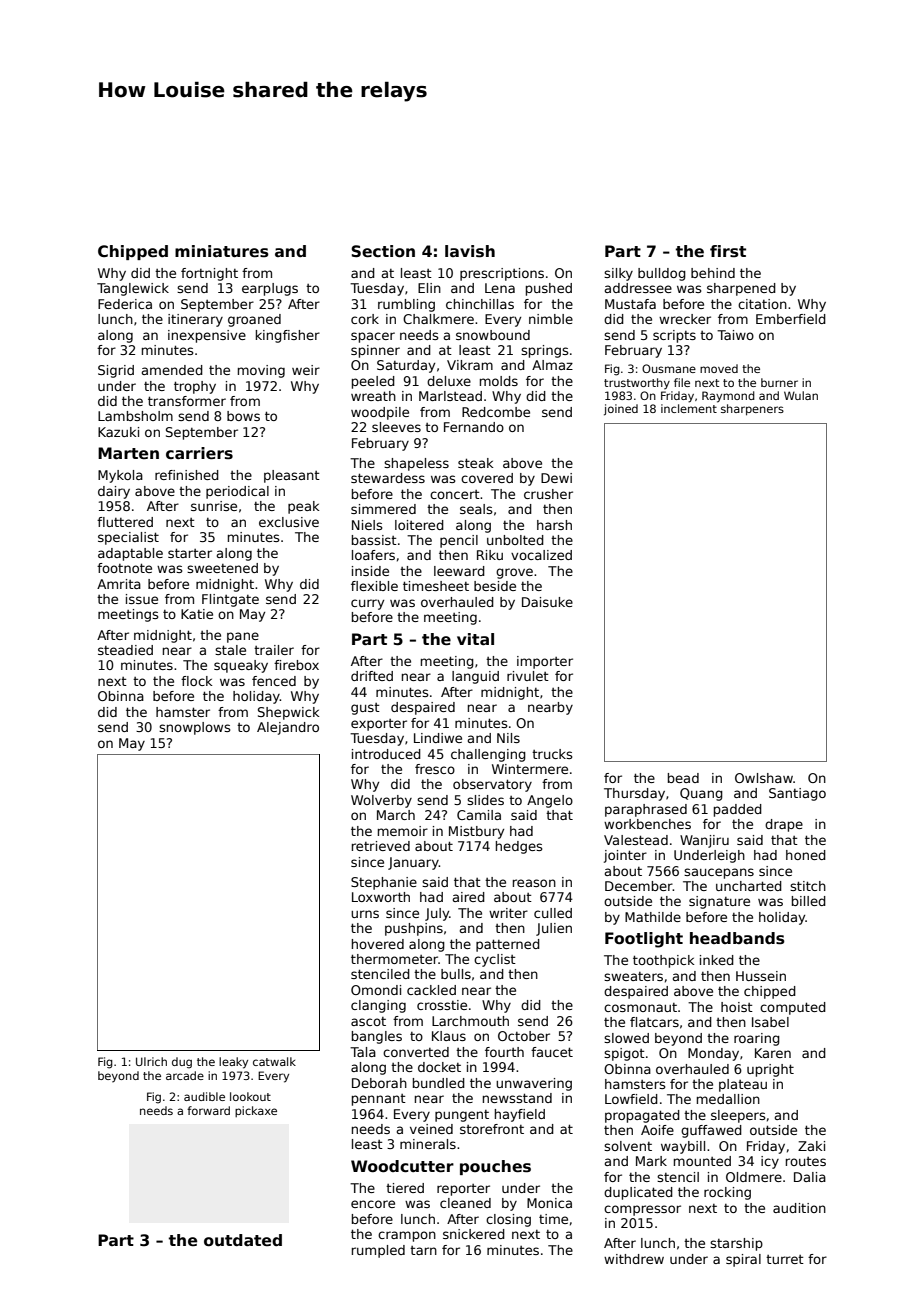  What do you see at coordinates (199, 453) in the page?
I see `carriers` at bounding box center [199, 453].
